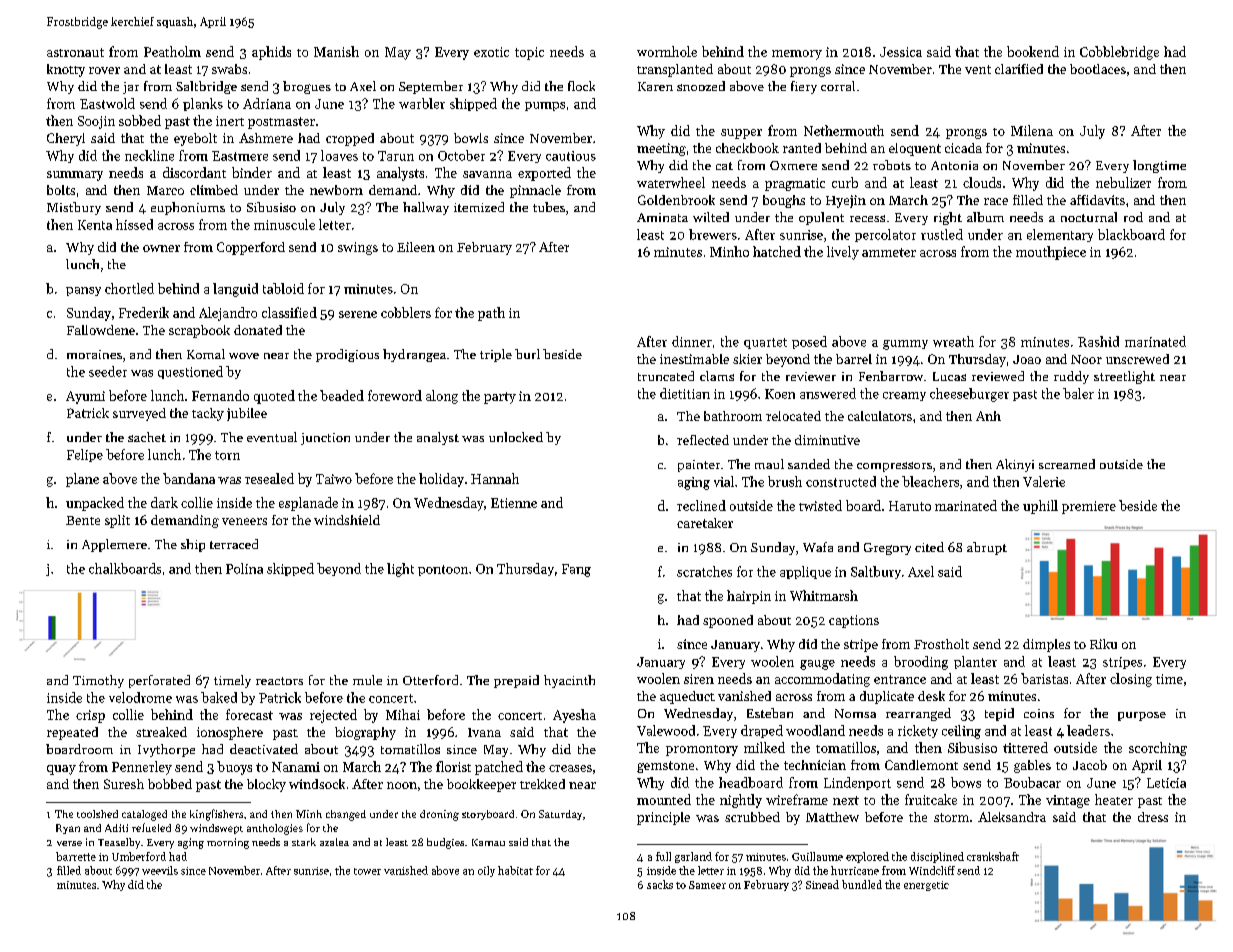 The image size is (1233, 952). I want to click on Peatholm, so click(172, 51).
